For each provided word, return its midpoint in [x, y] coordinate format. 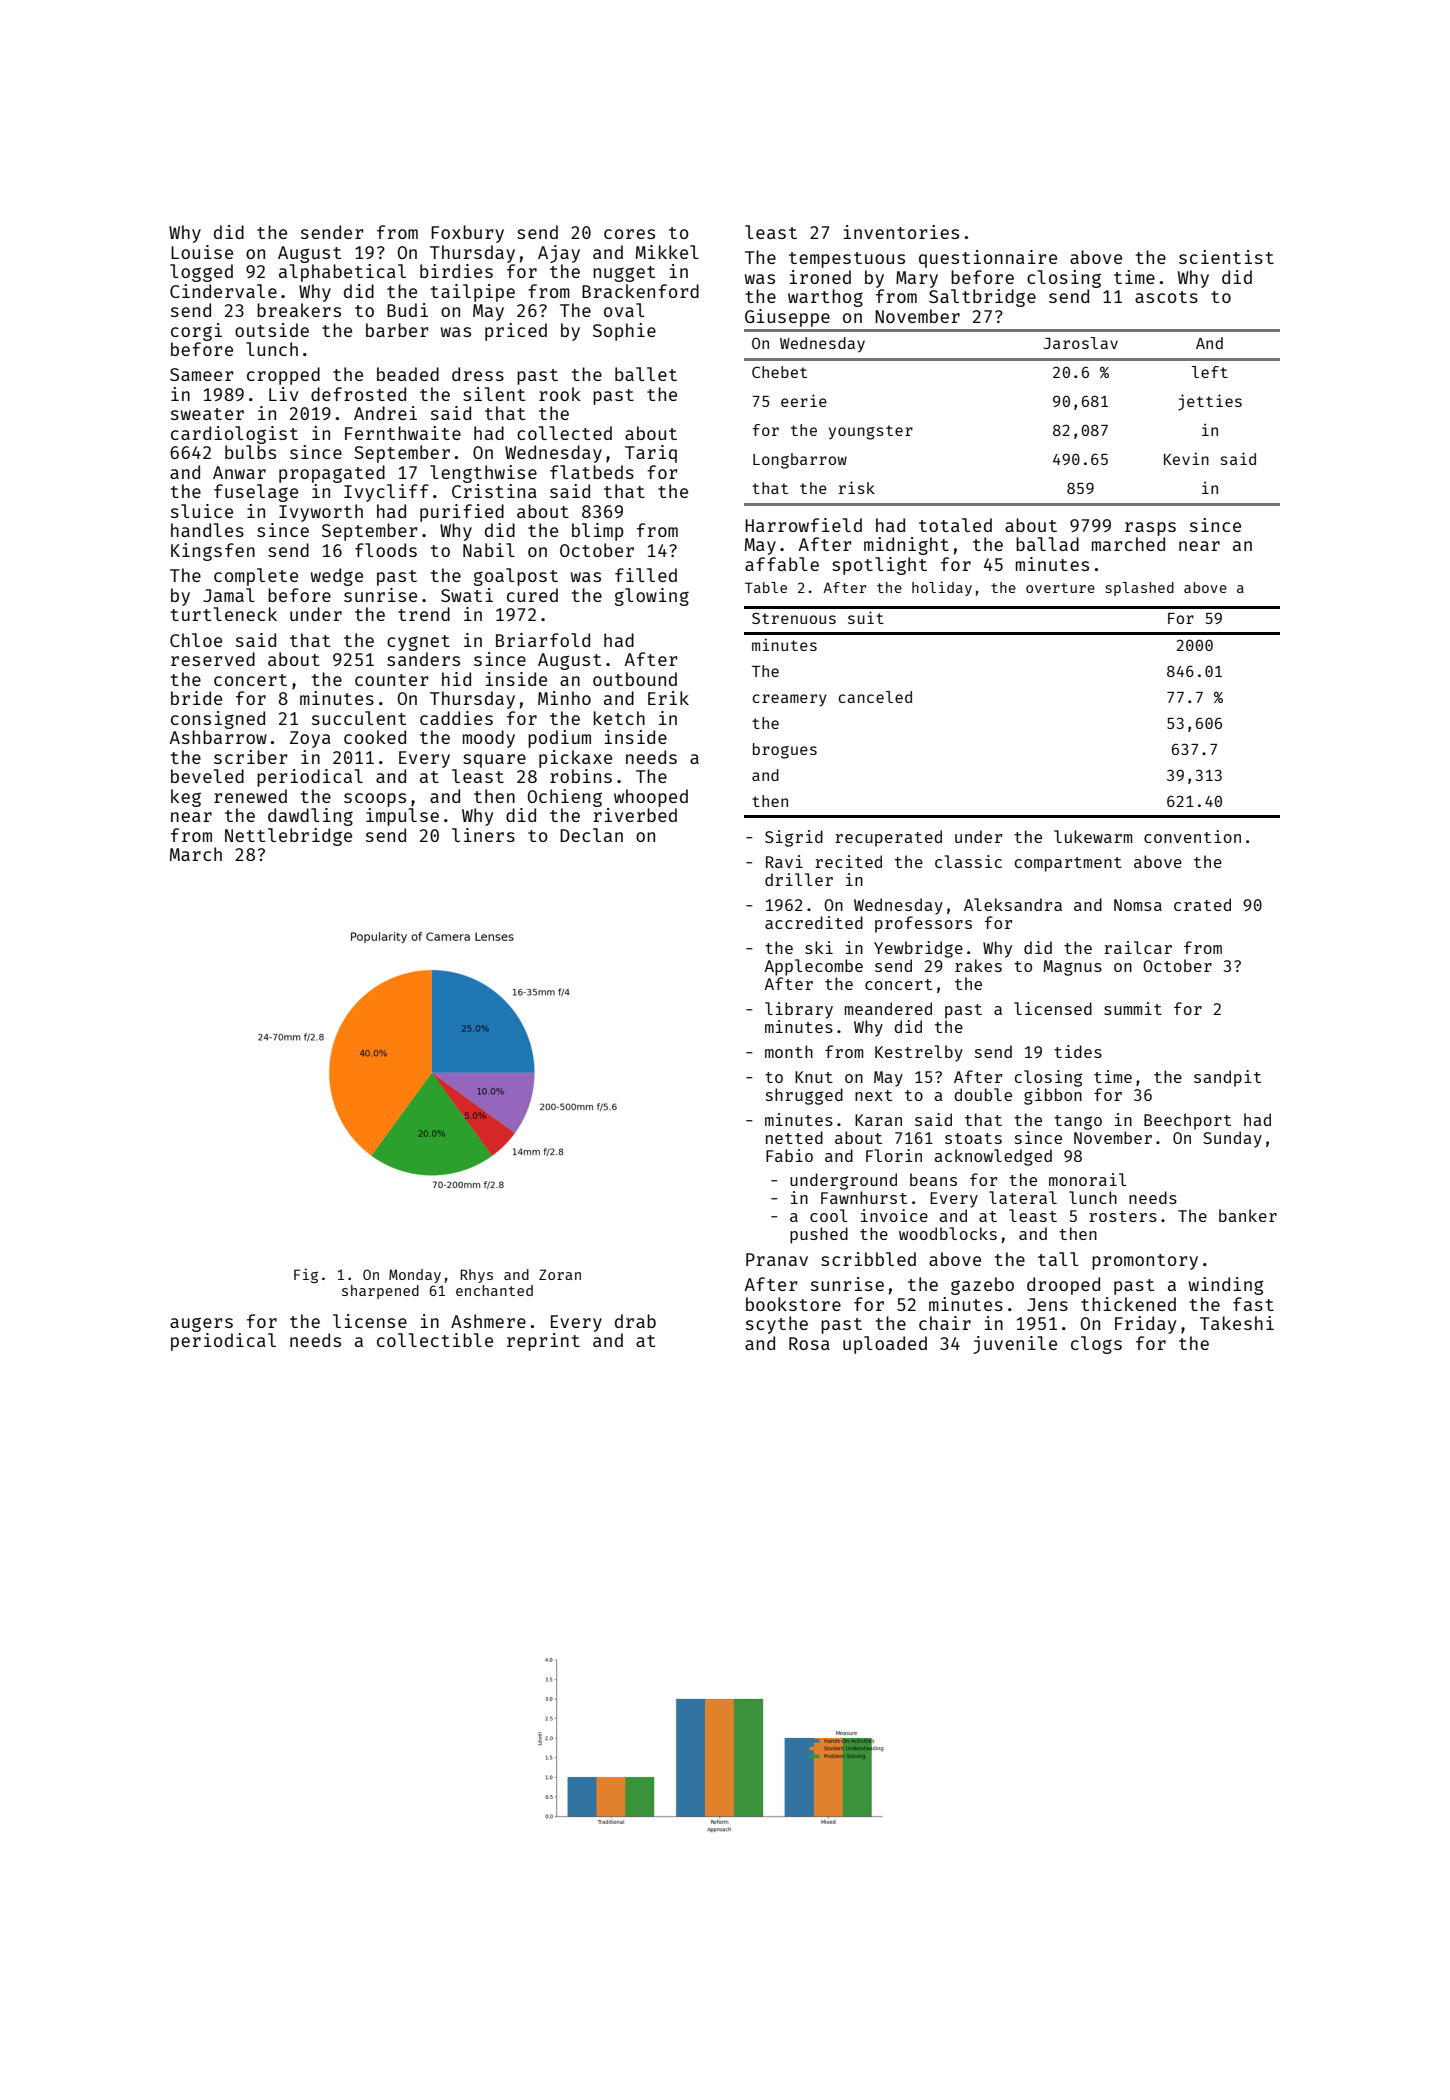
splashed [1140, 589]
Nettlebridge [288, 837]
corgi [196, 332]
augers [201, 1324]
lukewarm [1093, 836]
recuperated [888, 838]
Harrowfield [803, 525]
